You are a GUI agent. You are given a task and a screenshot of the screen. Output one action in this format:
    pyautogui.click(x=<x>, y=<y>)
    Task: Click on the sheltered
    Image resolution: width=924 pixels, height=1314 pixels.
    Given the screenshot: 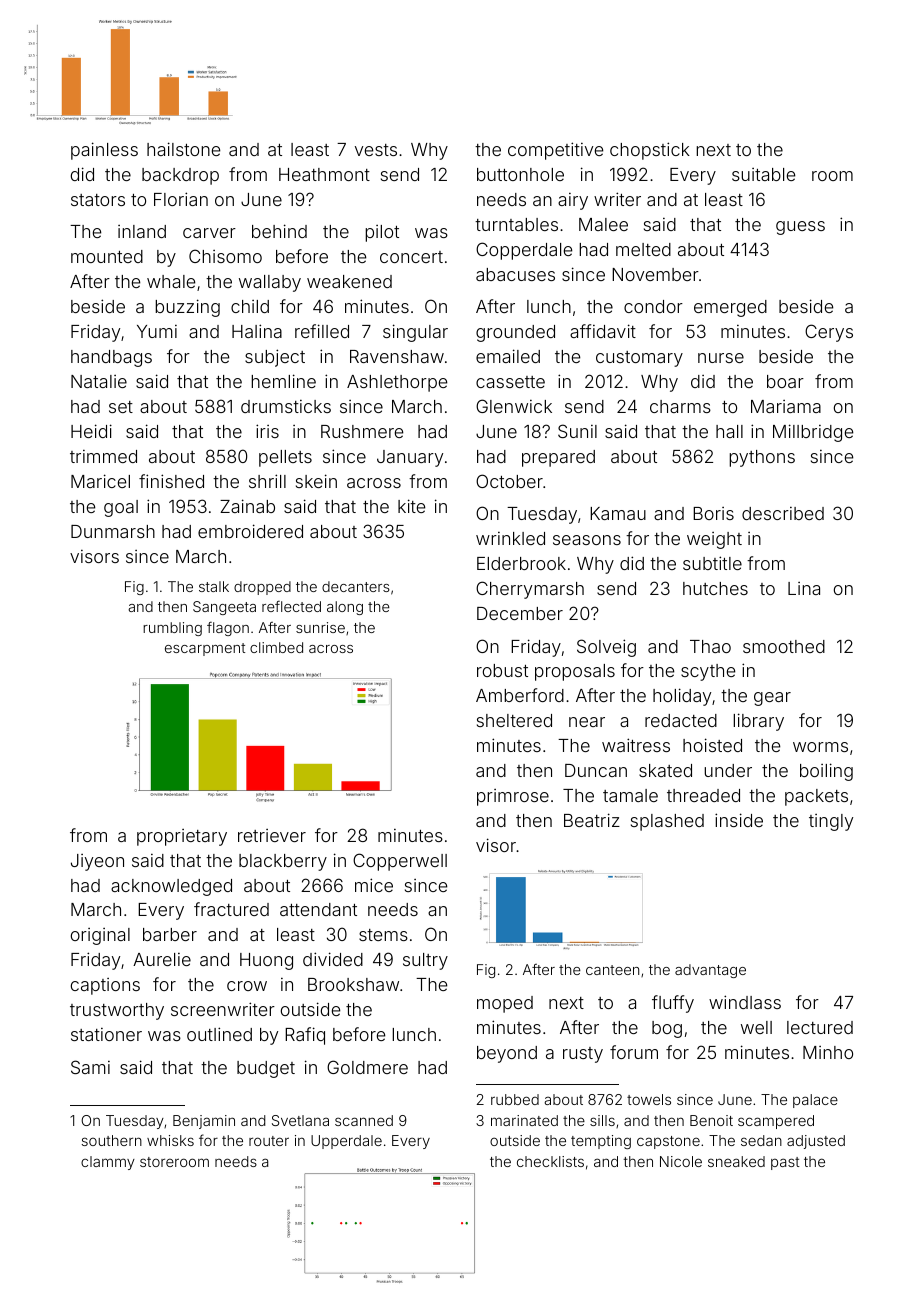 What is the action you would take?
    pyautogui.click(x=514, y=720)
